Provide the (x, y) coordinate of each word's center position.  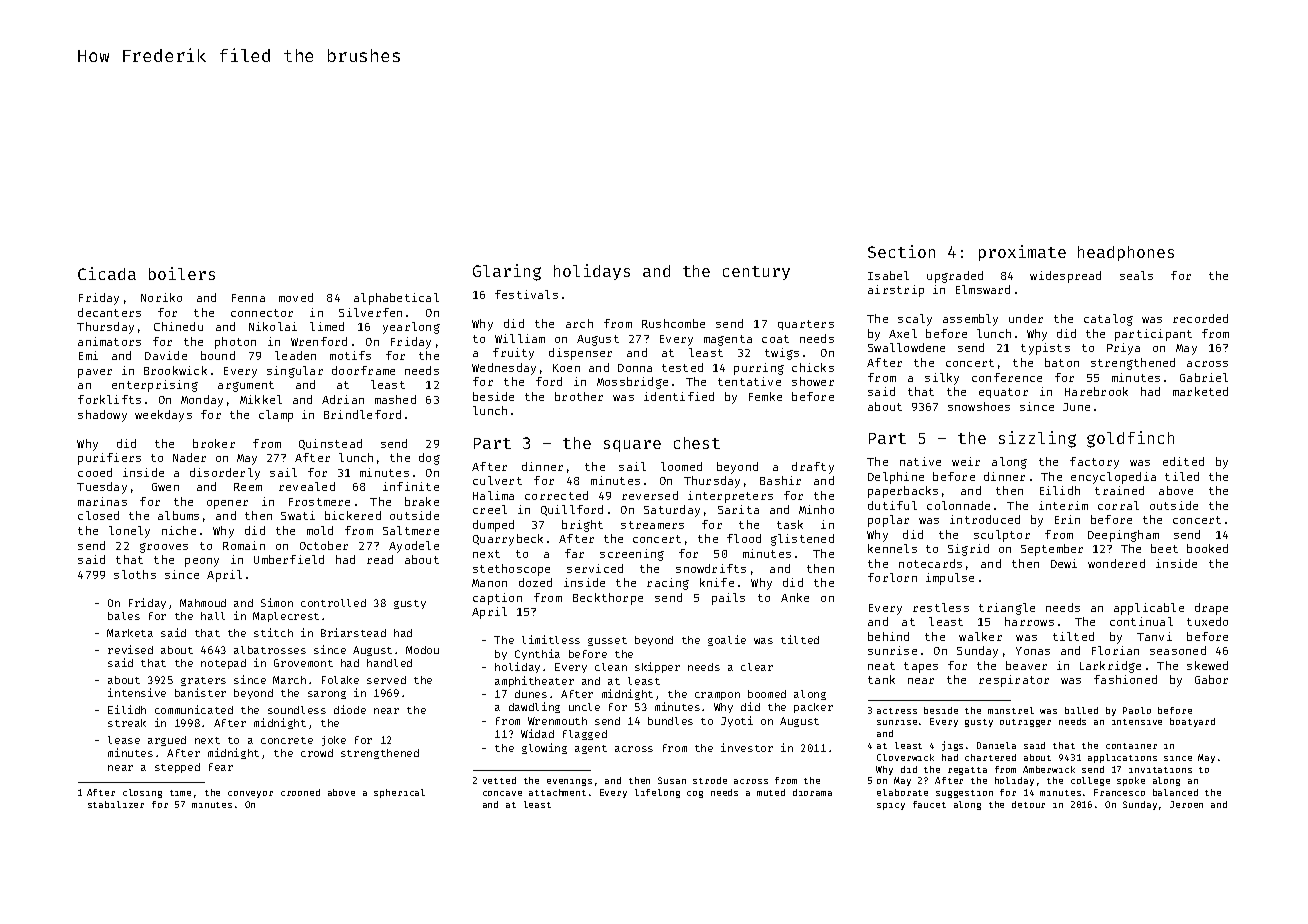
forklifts (109, 399)
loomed (681, 466)
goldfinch (1130, 439)
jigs (952, 746)
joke (334, 741)
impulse (950, 579)
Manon (489, 583)
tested (682, 367)
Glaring (507, 272)
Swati (298, 515)
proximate (1022, 253)
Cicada (107, 273)
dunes (531, 694)
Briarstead (353, 632)
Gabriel (1204, 377)
